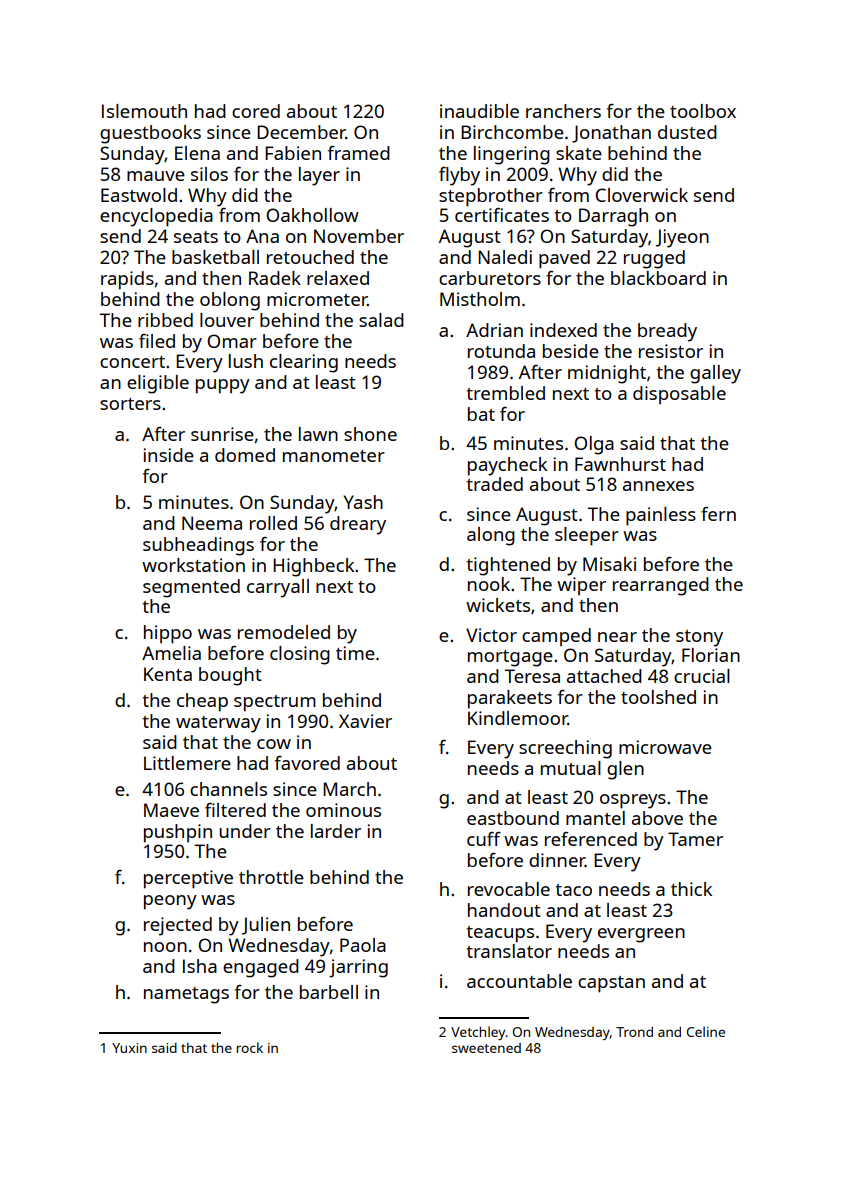 The image size is (844, 1198). Describe the element at coordinates (682, 238) in the screenshot. I see `Jiyeon` at that location.
